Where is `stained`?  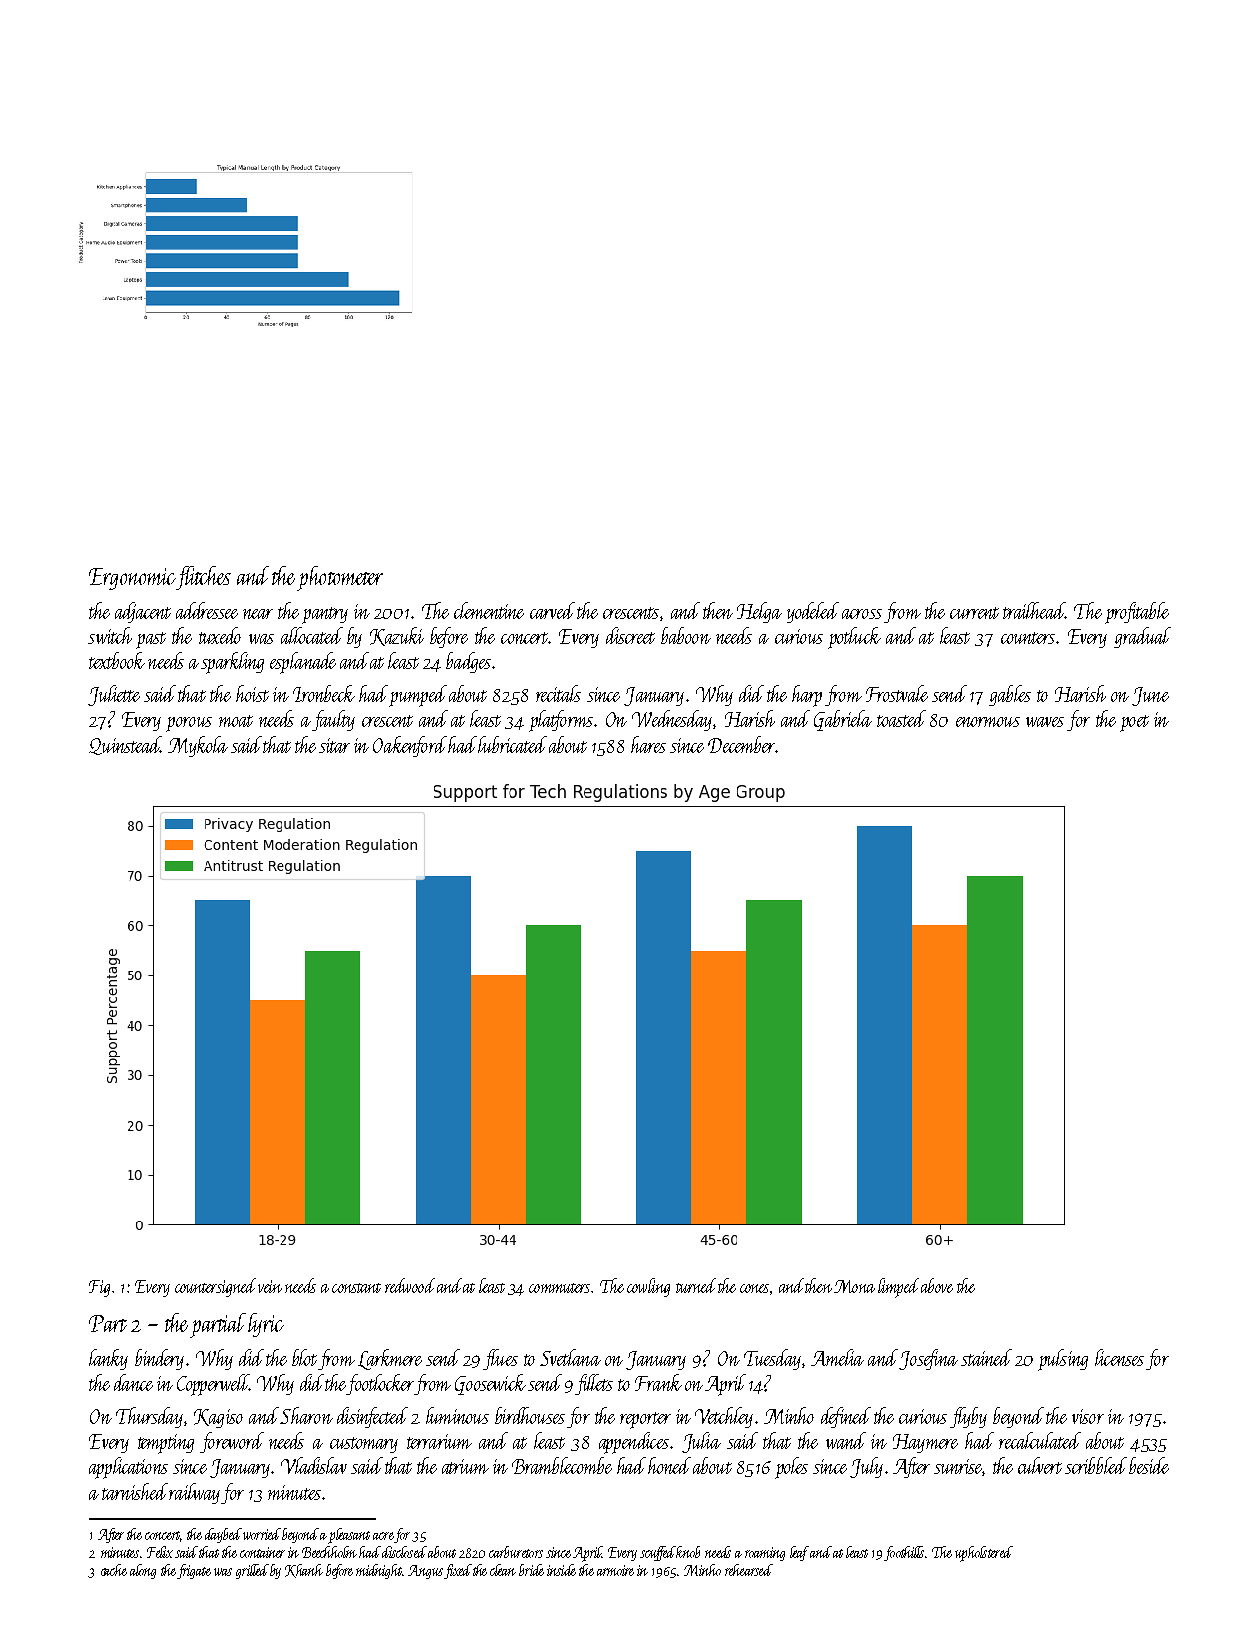 stained is located at coordinates (986, 1357).
